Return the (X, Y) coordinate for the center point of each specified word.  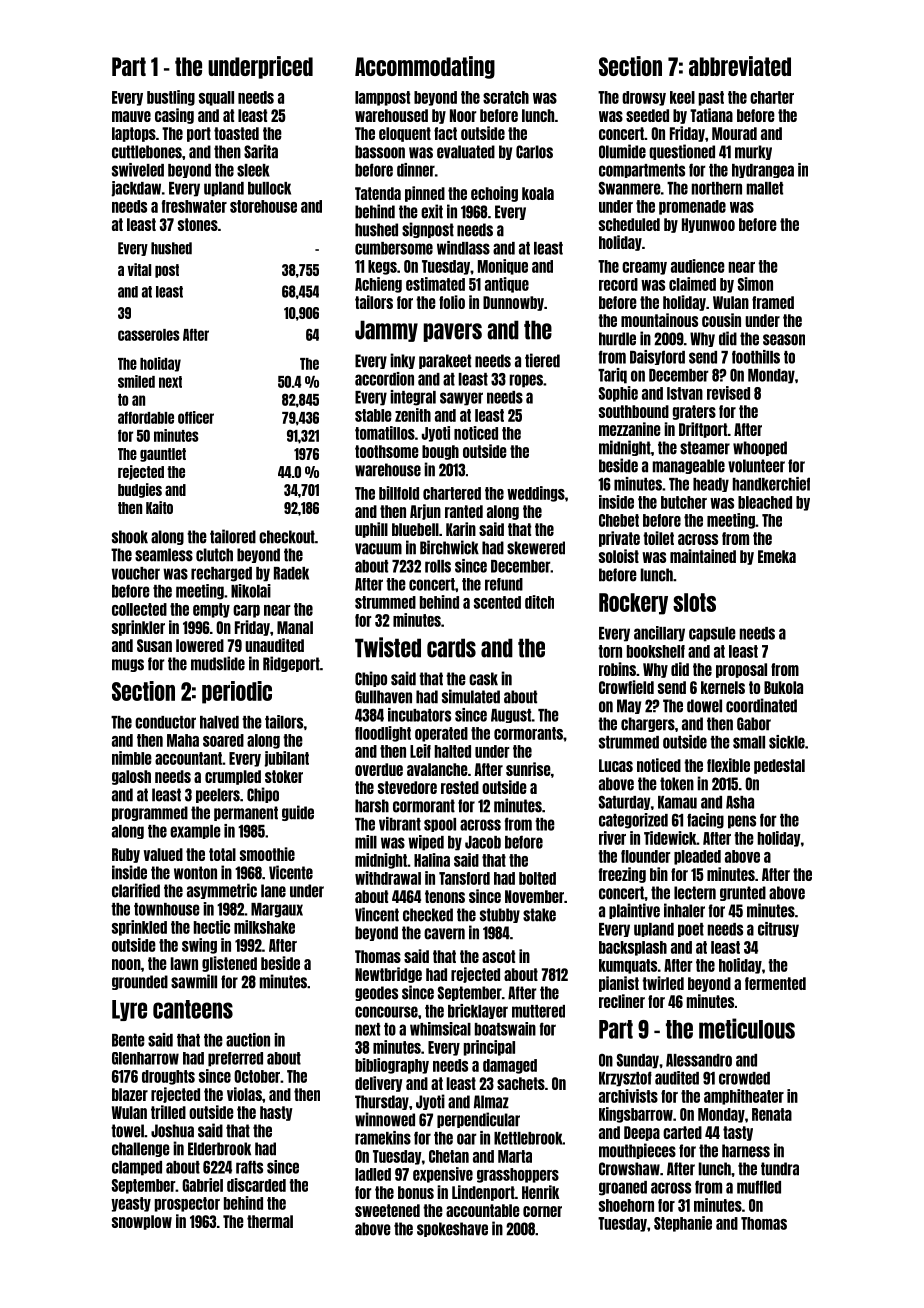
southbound (634, 411)
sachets (521, 1083)
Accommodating (425, 67)
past (711, 98)
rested (460, 787)
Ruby (126, 855)
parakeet (445, 361)
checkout (287, 537)
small (749, 742)
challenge (141, 1149)
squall (216, 98)
